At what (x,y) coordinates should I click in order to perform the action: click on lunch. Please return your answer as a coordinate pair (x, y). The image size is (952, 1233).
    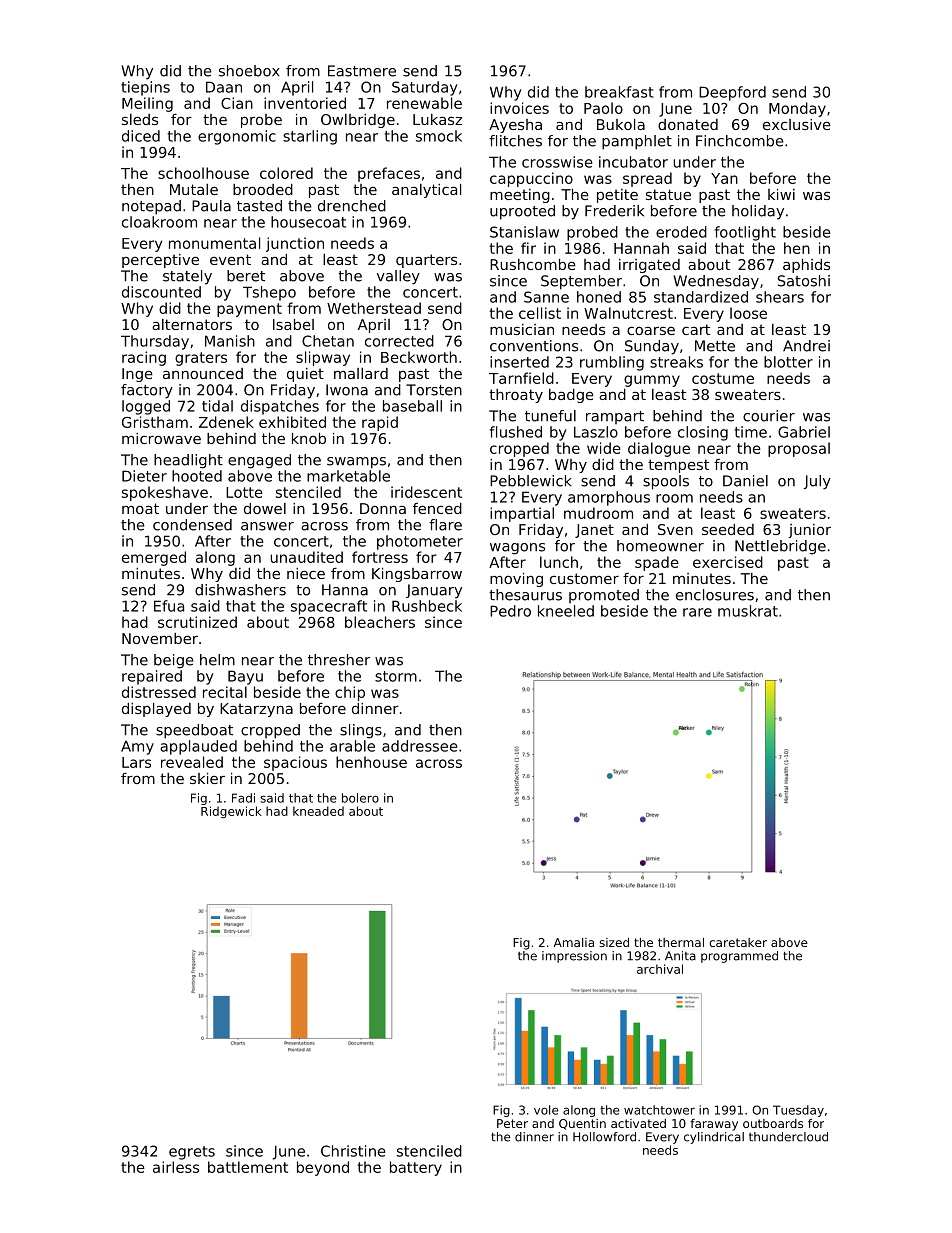
    Looking at the image, I should click on (559, 562).
